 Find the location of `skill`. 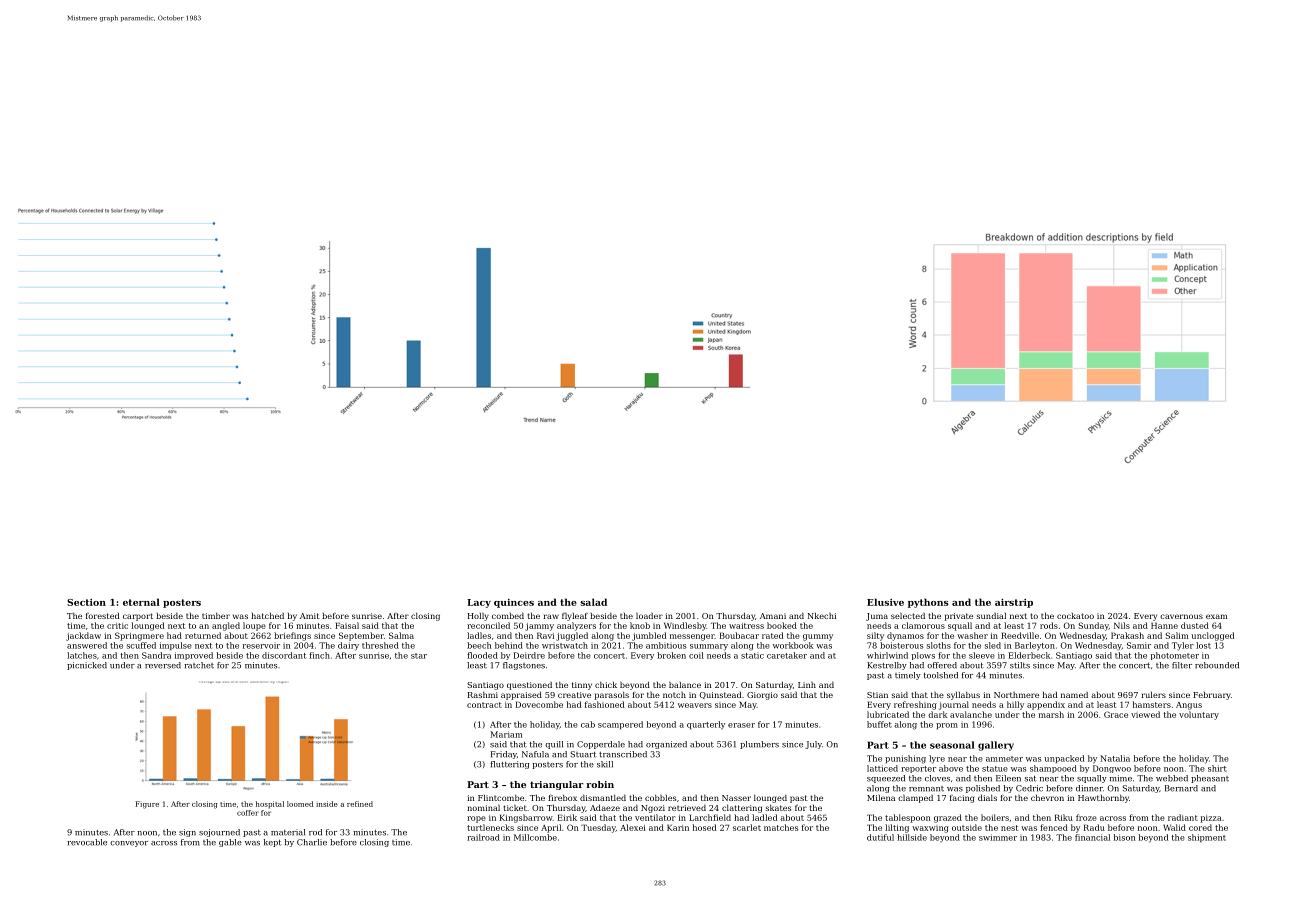

skill is located at coordinates (605, 764).
